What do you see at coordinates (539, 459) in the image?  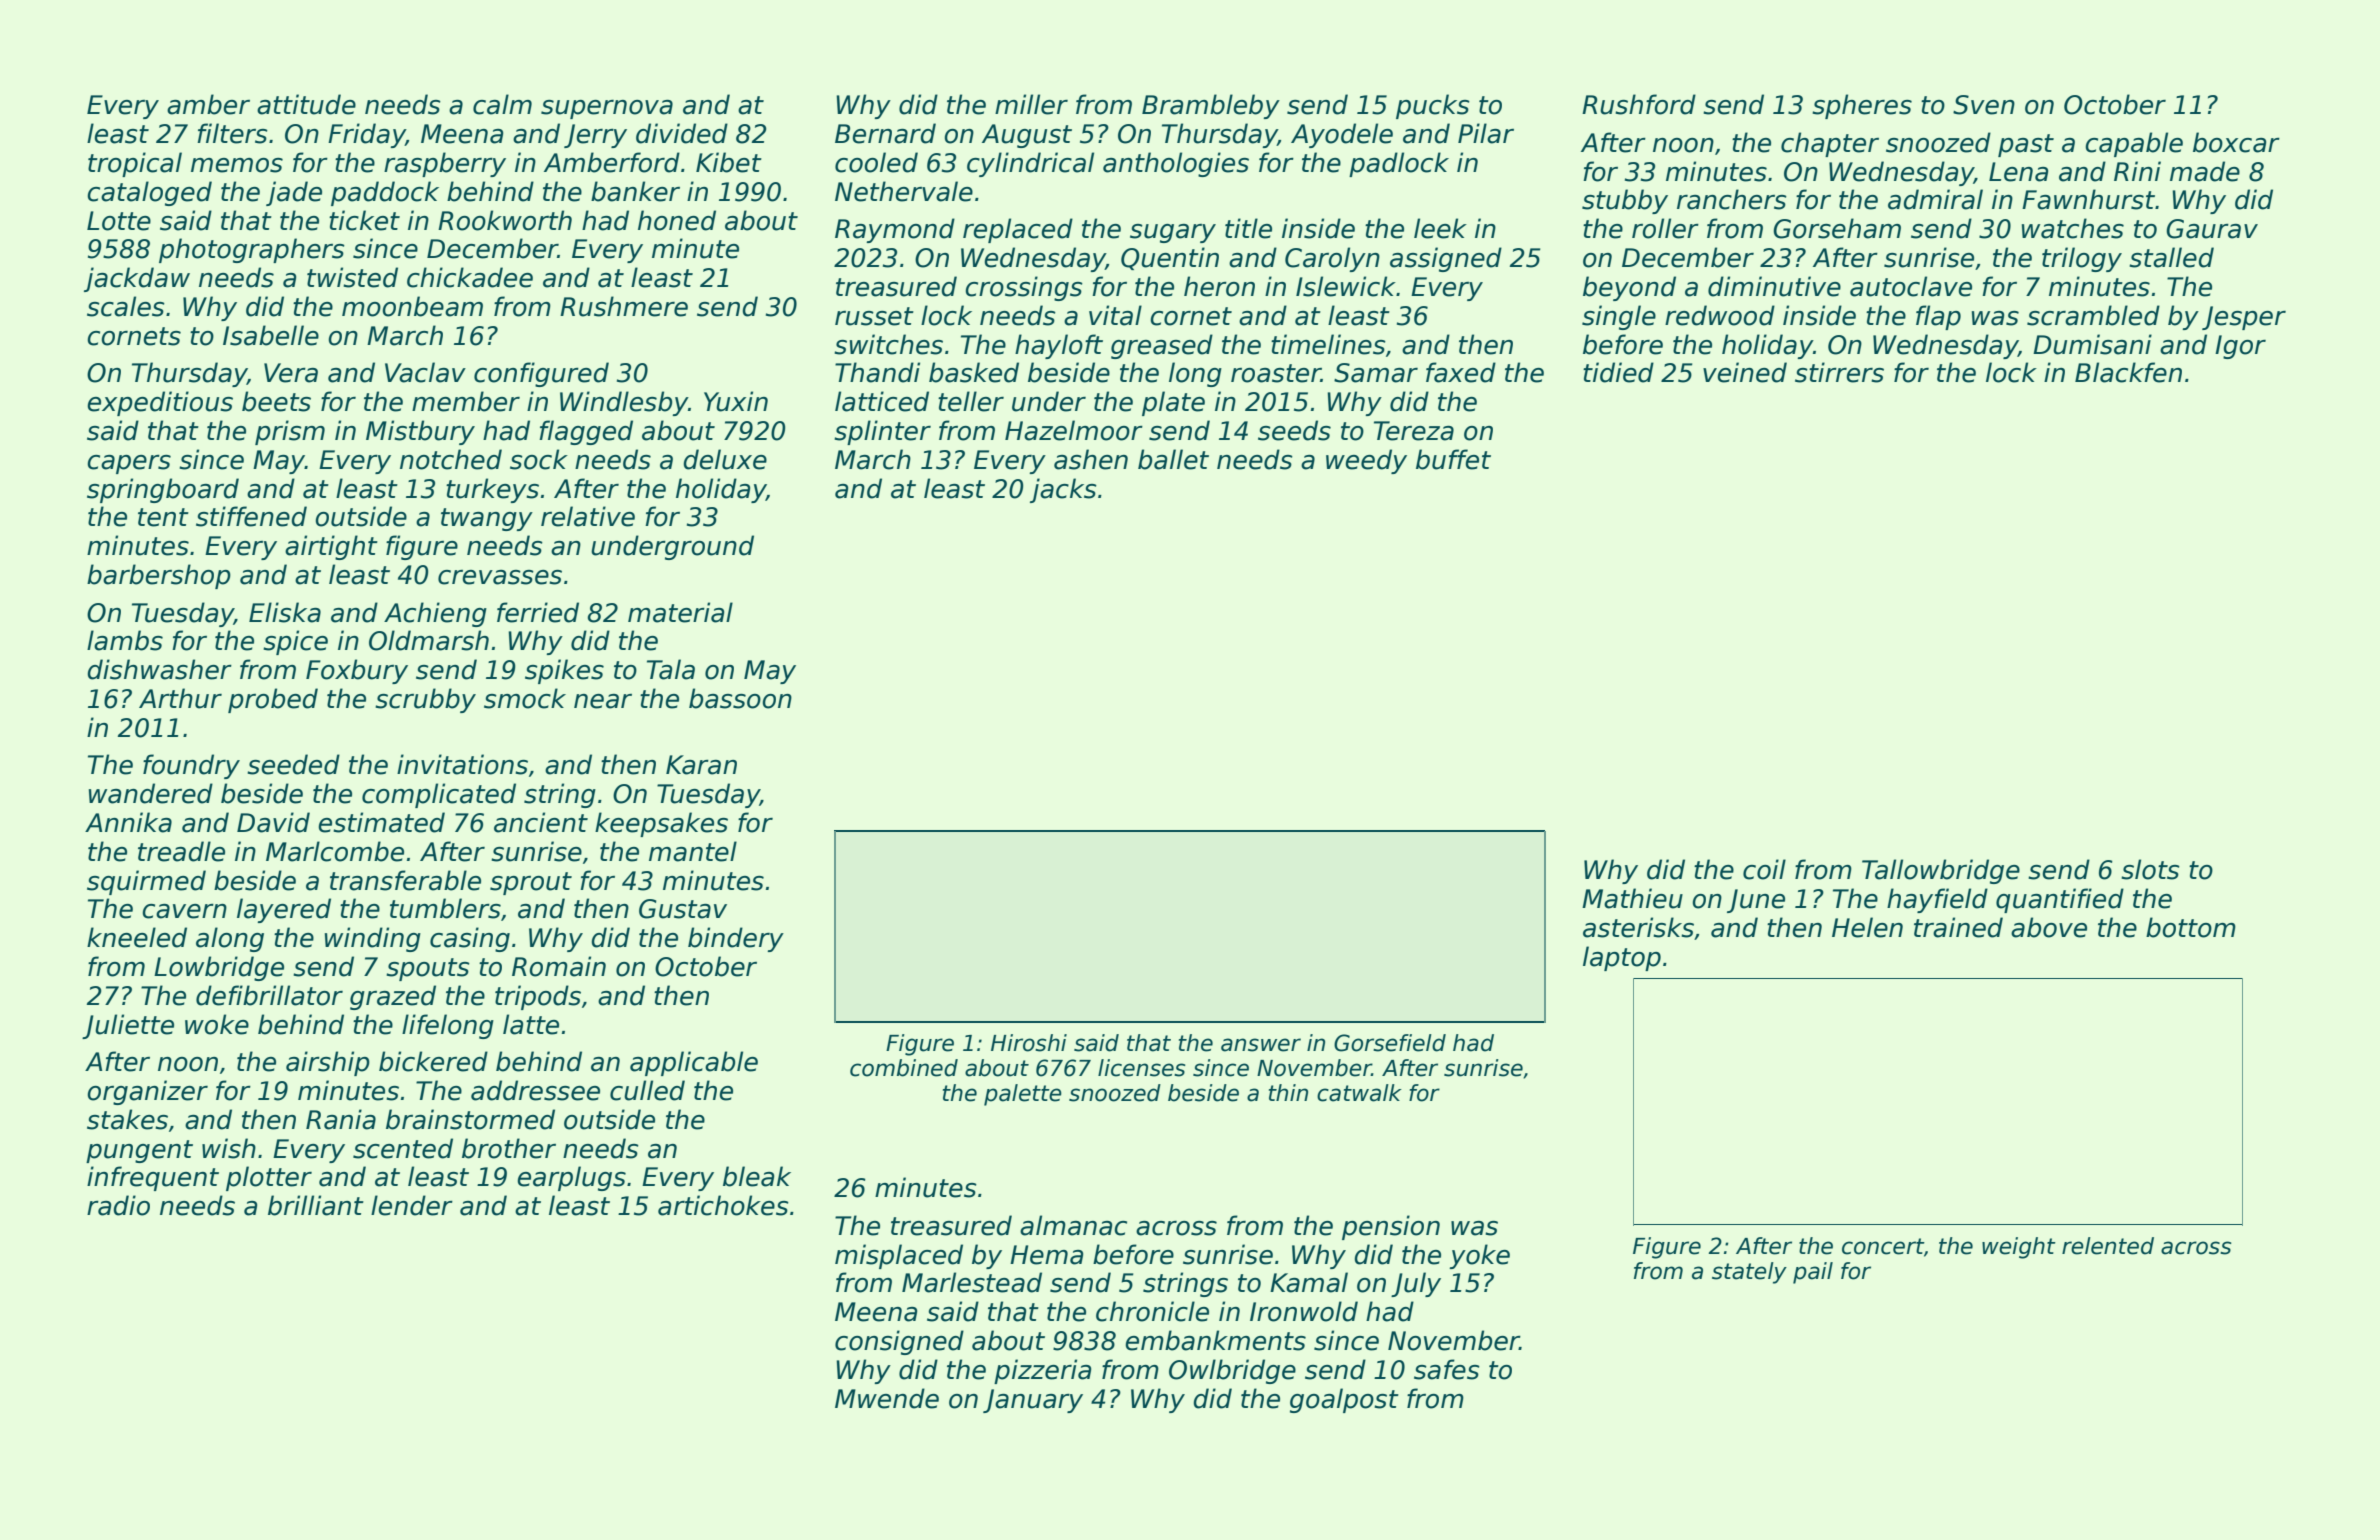 I see `sock` at bounding box center [539, 459].
